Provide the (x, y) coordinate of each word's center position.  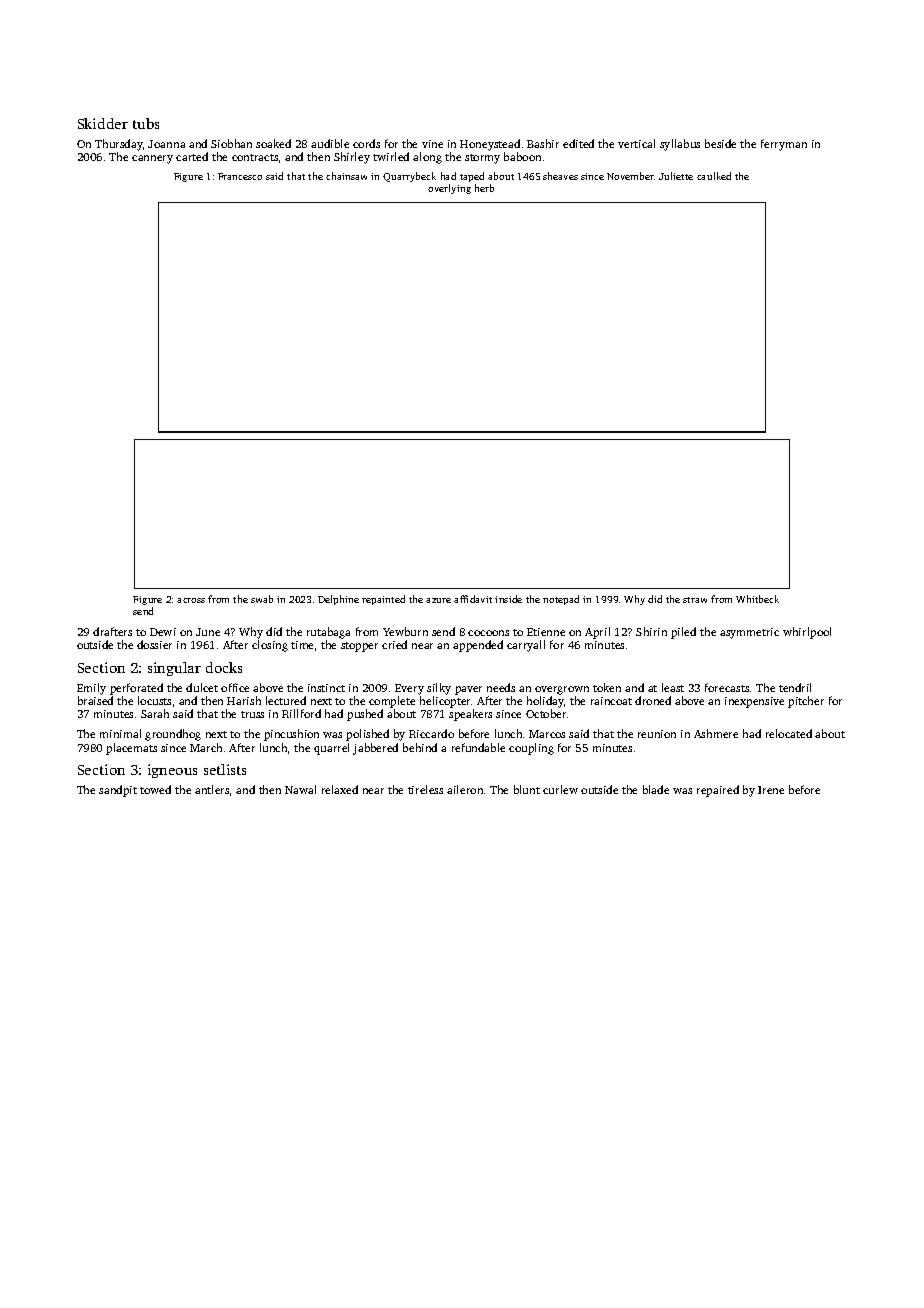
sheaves (560, 176)
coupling (531, 749)
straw (695, 600)
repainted (383, 600)
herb (484, 188)
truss (252, 714)
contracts (255, 157)
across (191, 600)
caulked (714, 176)
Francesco (240, 176)
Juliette (676, 176)
